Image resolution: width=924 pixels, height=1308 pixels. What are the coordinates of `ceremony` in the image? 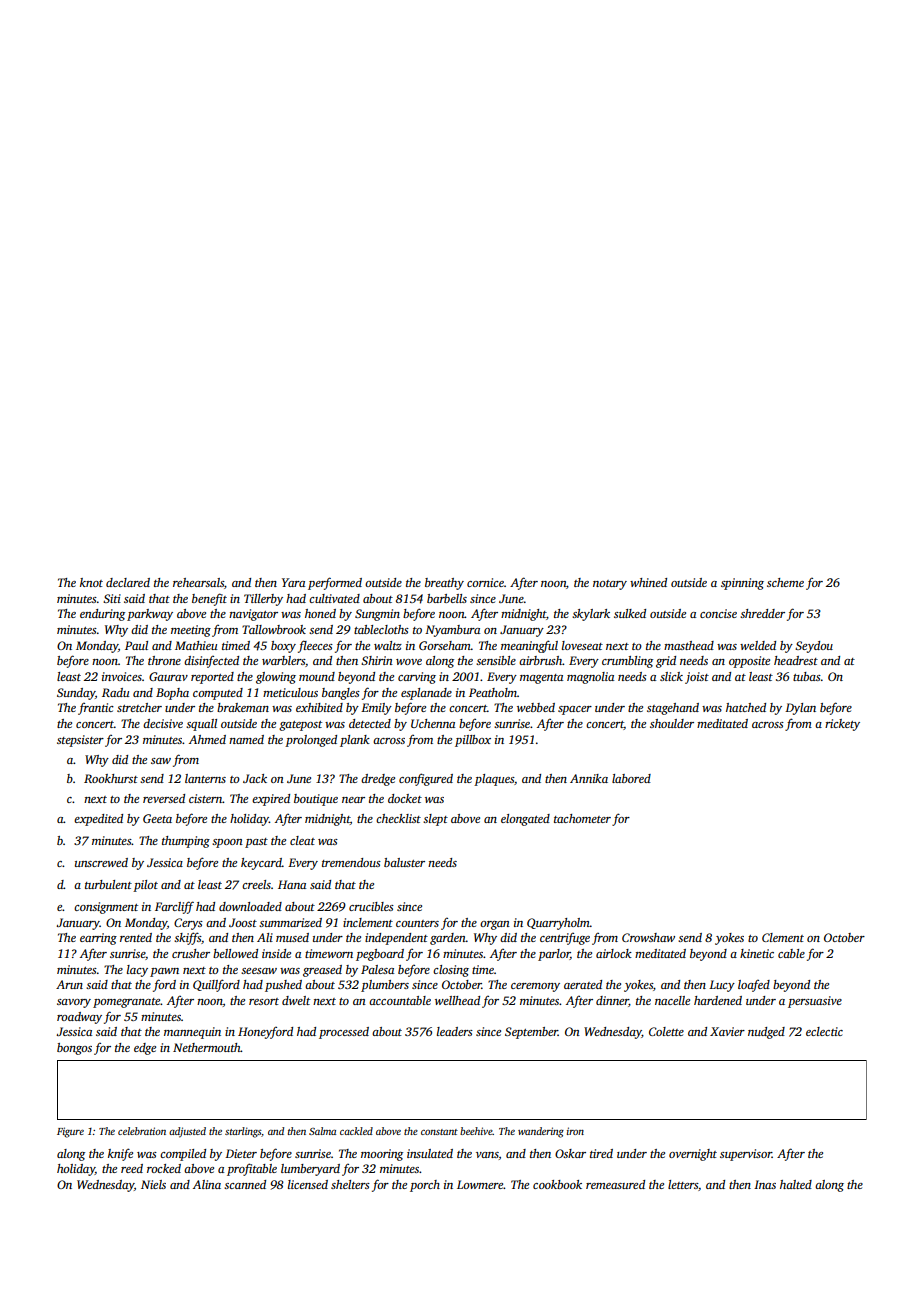 It's located at (535, 987).
